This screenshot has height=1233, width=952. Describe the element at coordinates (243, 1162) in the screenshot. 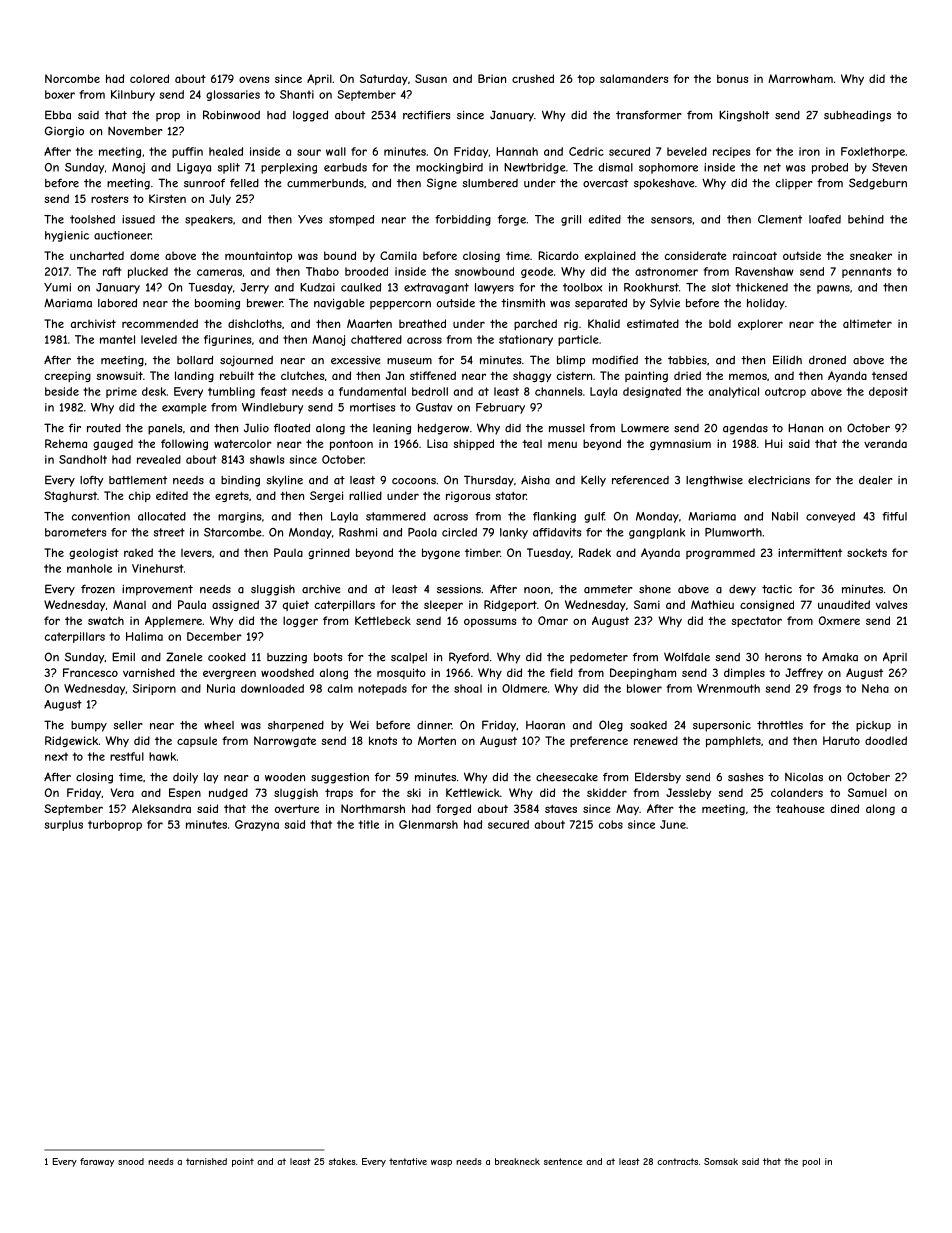

I see `point` at that location.
